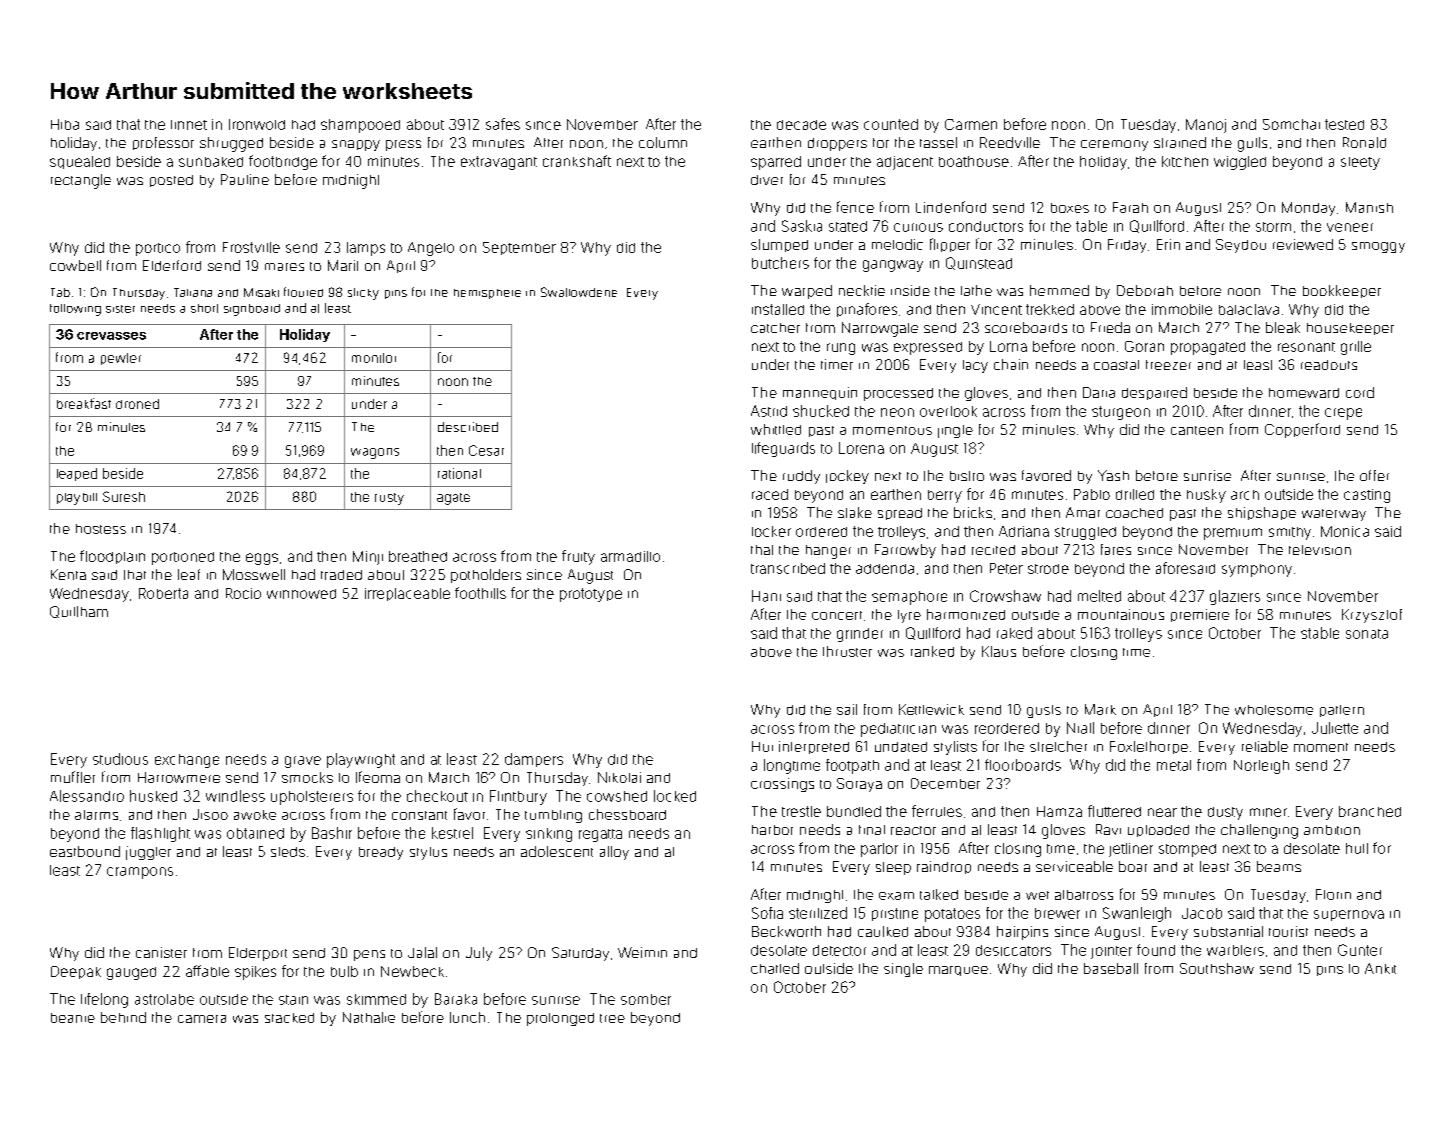 The width and height of the screenshot is (1456, 1125). What do you see at coordinates (1320, 550) in the screenshot?
I see `television` at bounding box center [1320, 550].
